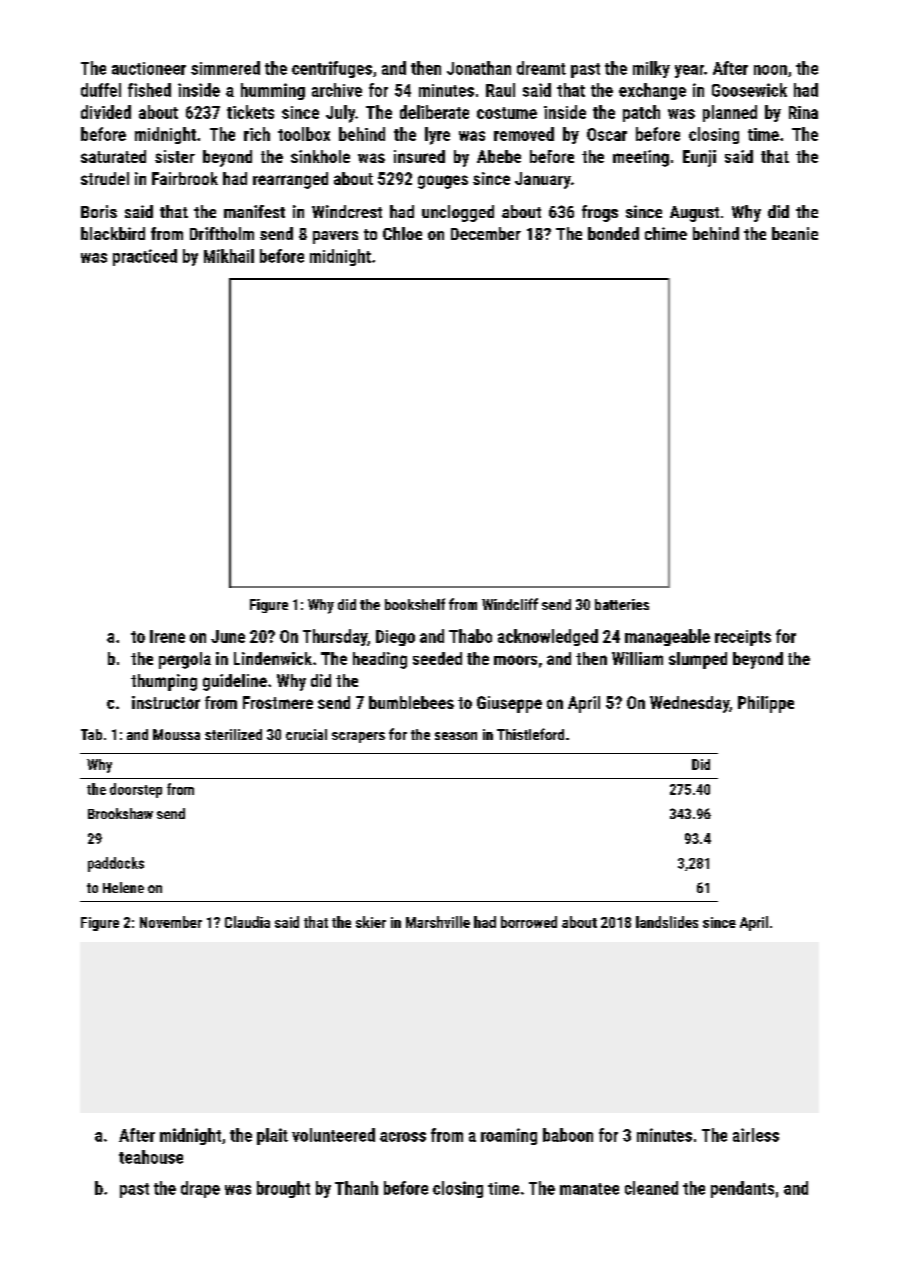 Image resolution: width=899 pixels, height=1276 pixels. I want to click on William, so click(637, 658).
